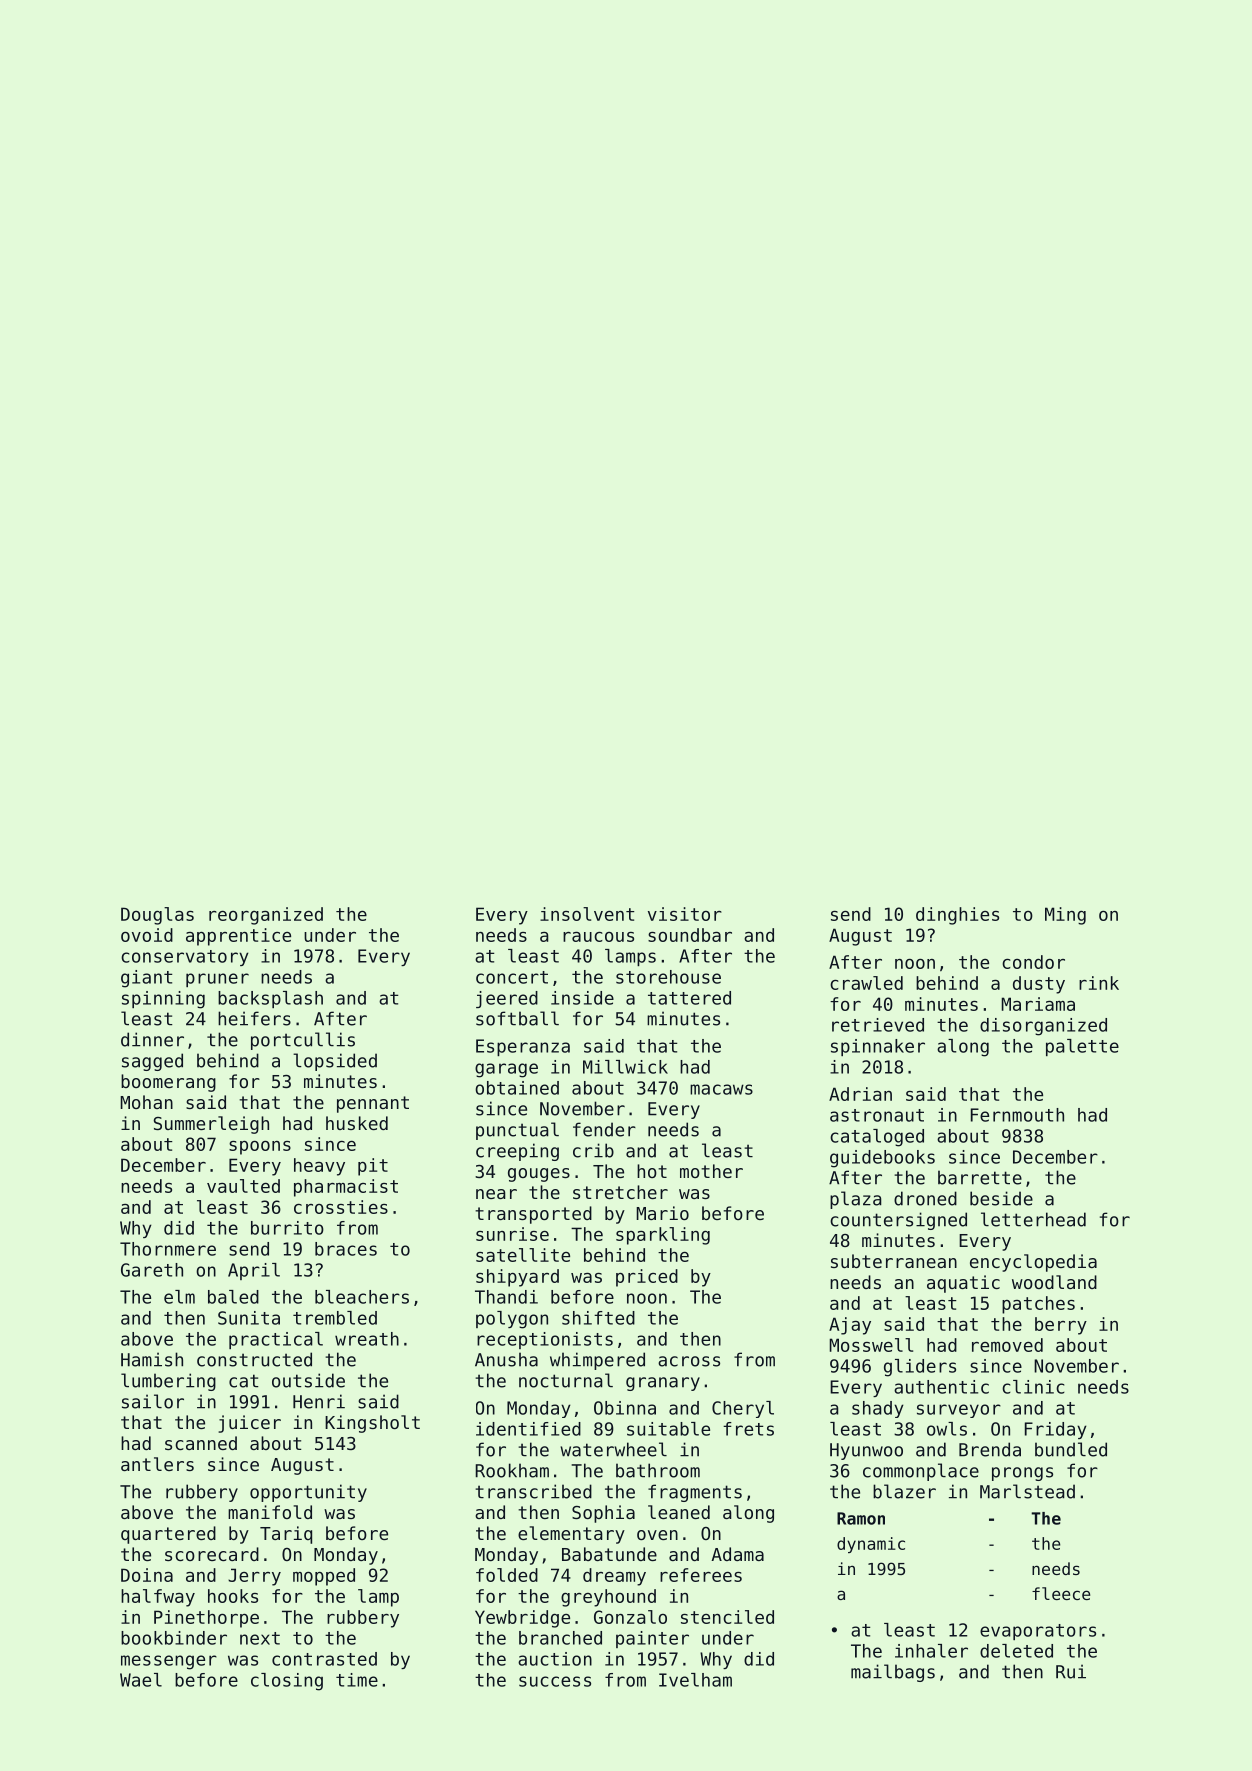  What do you see at coordinates (254, 1359) in the screenshot?
I see `constructed` at bounding box center [254, 1359].
